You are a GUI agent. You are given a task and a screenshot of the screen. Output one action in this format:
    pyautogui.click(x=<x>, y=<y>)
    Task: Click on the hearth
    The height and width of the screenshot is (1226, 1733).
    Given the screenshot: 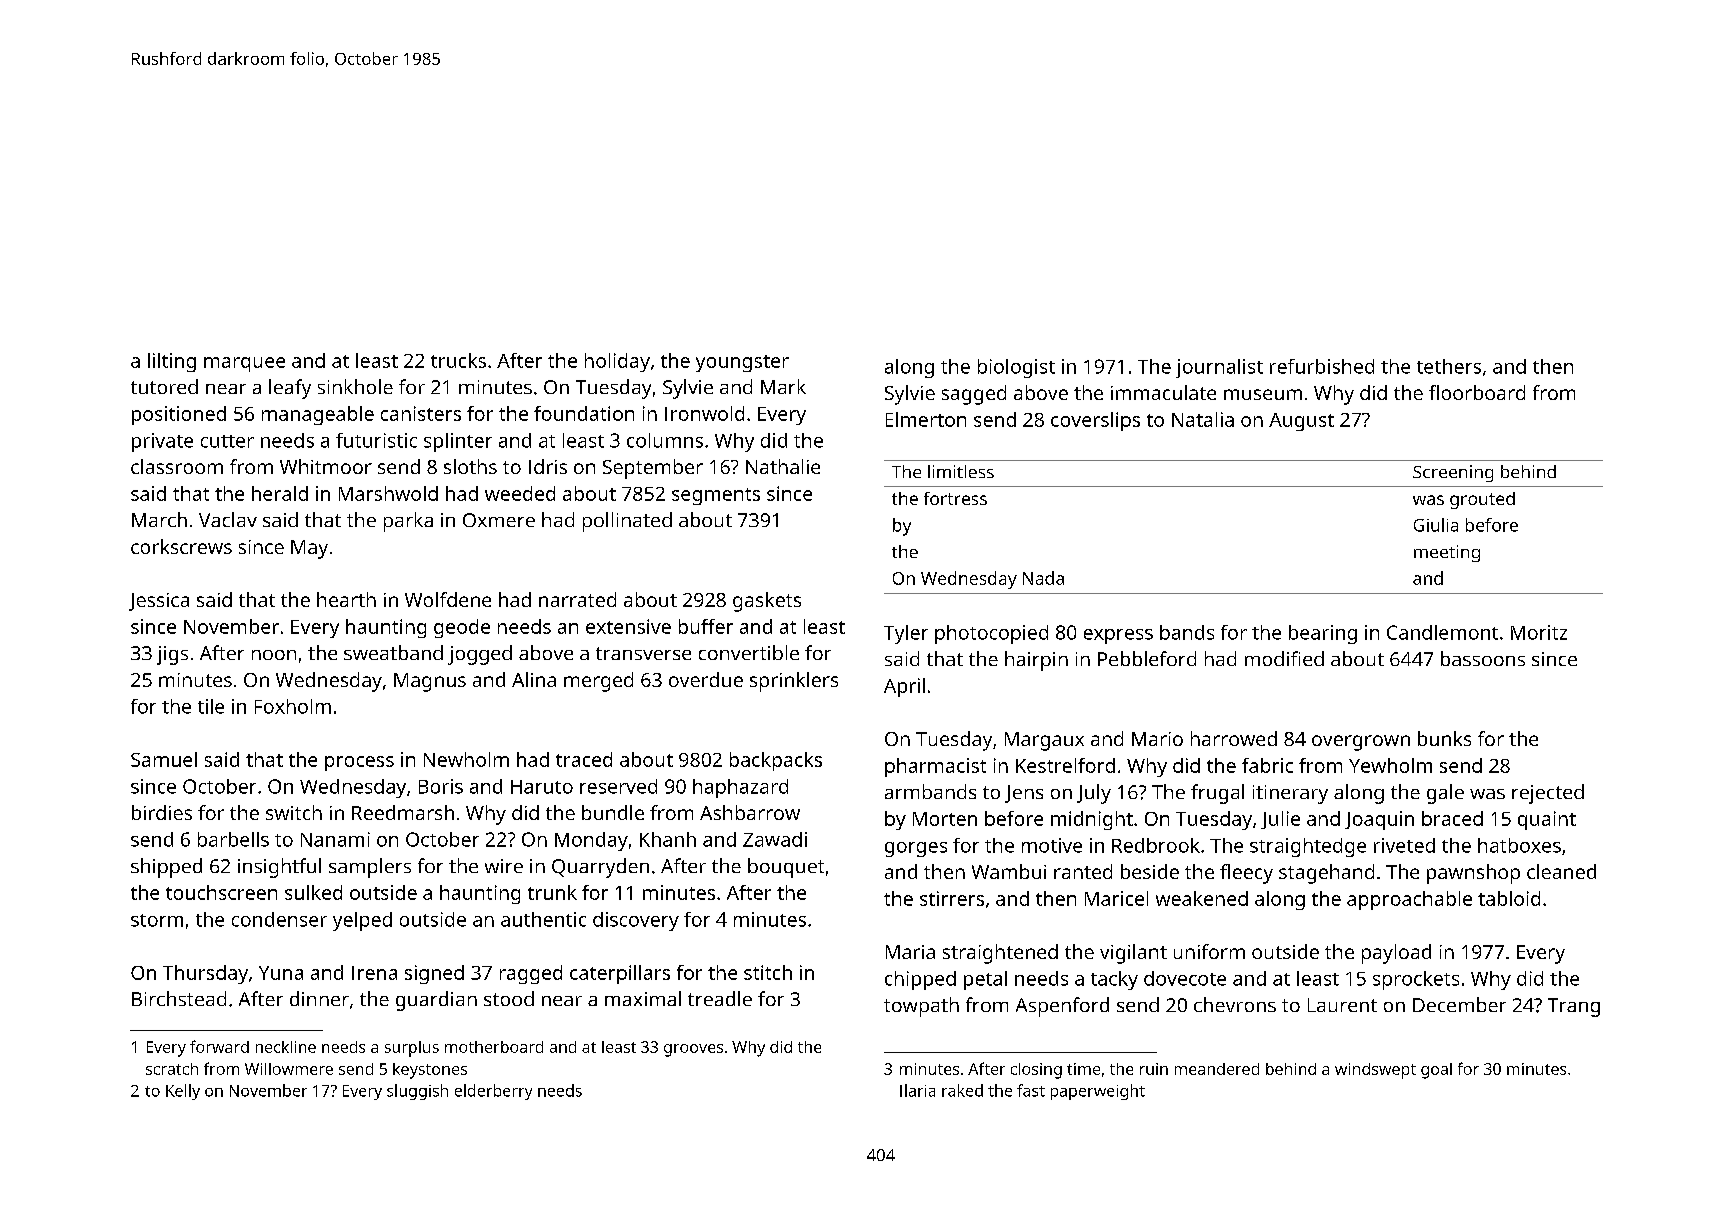 What is the action you would take?
    pyautogui.click(x=346, y=599)
